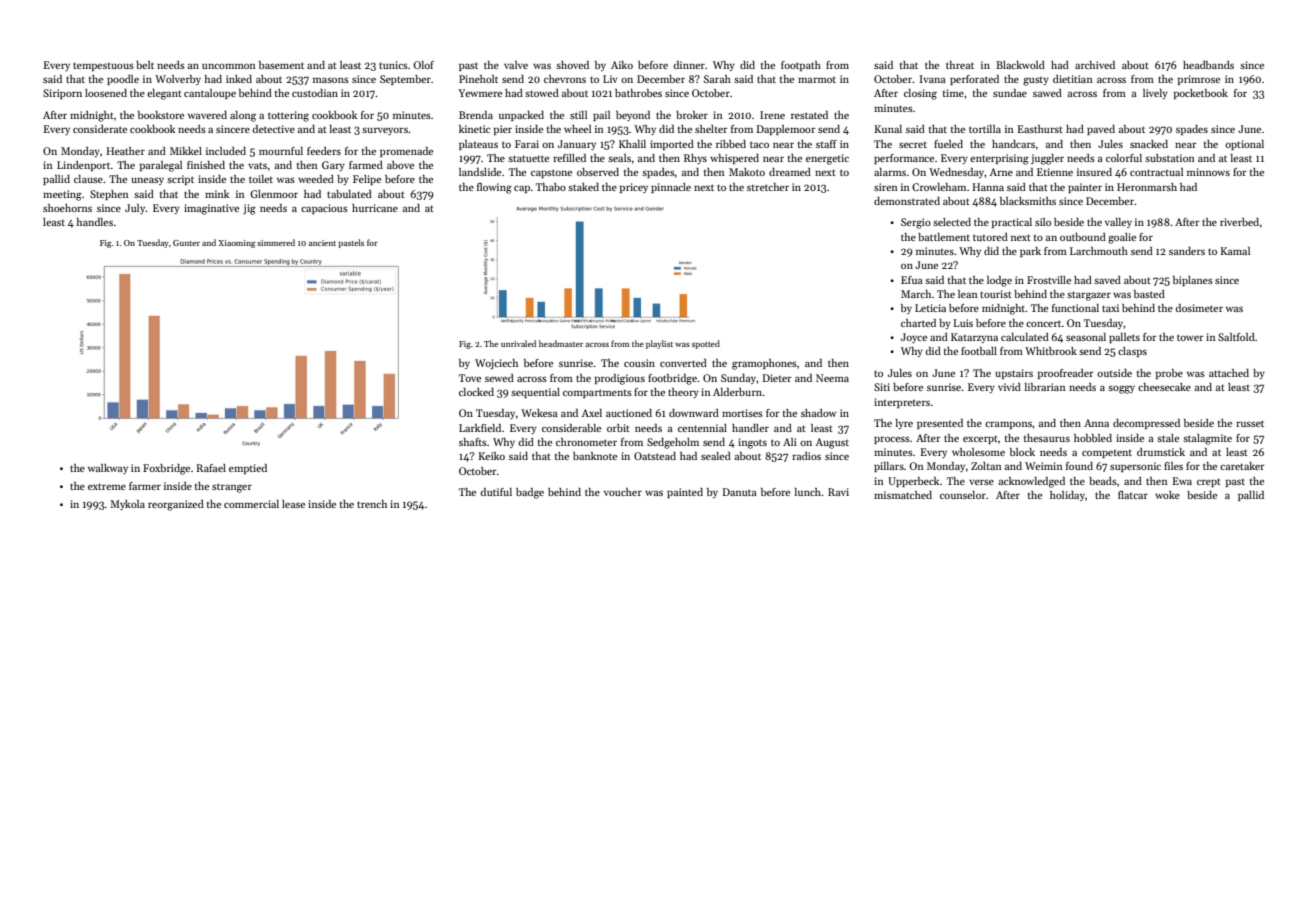  I want to click on Mykola, so click(127, 505).
